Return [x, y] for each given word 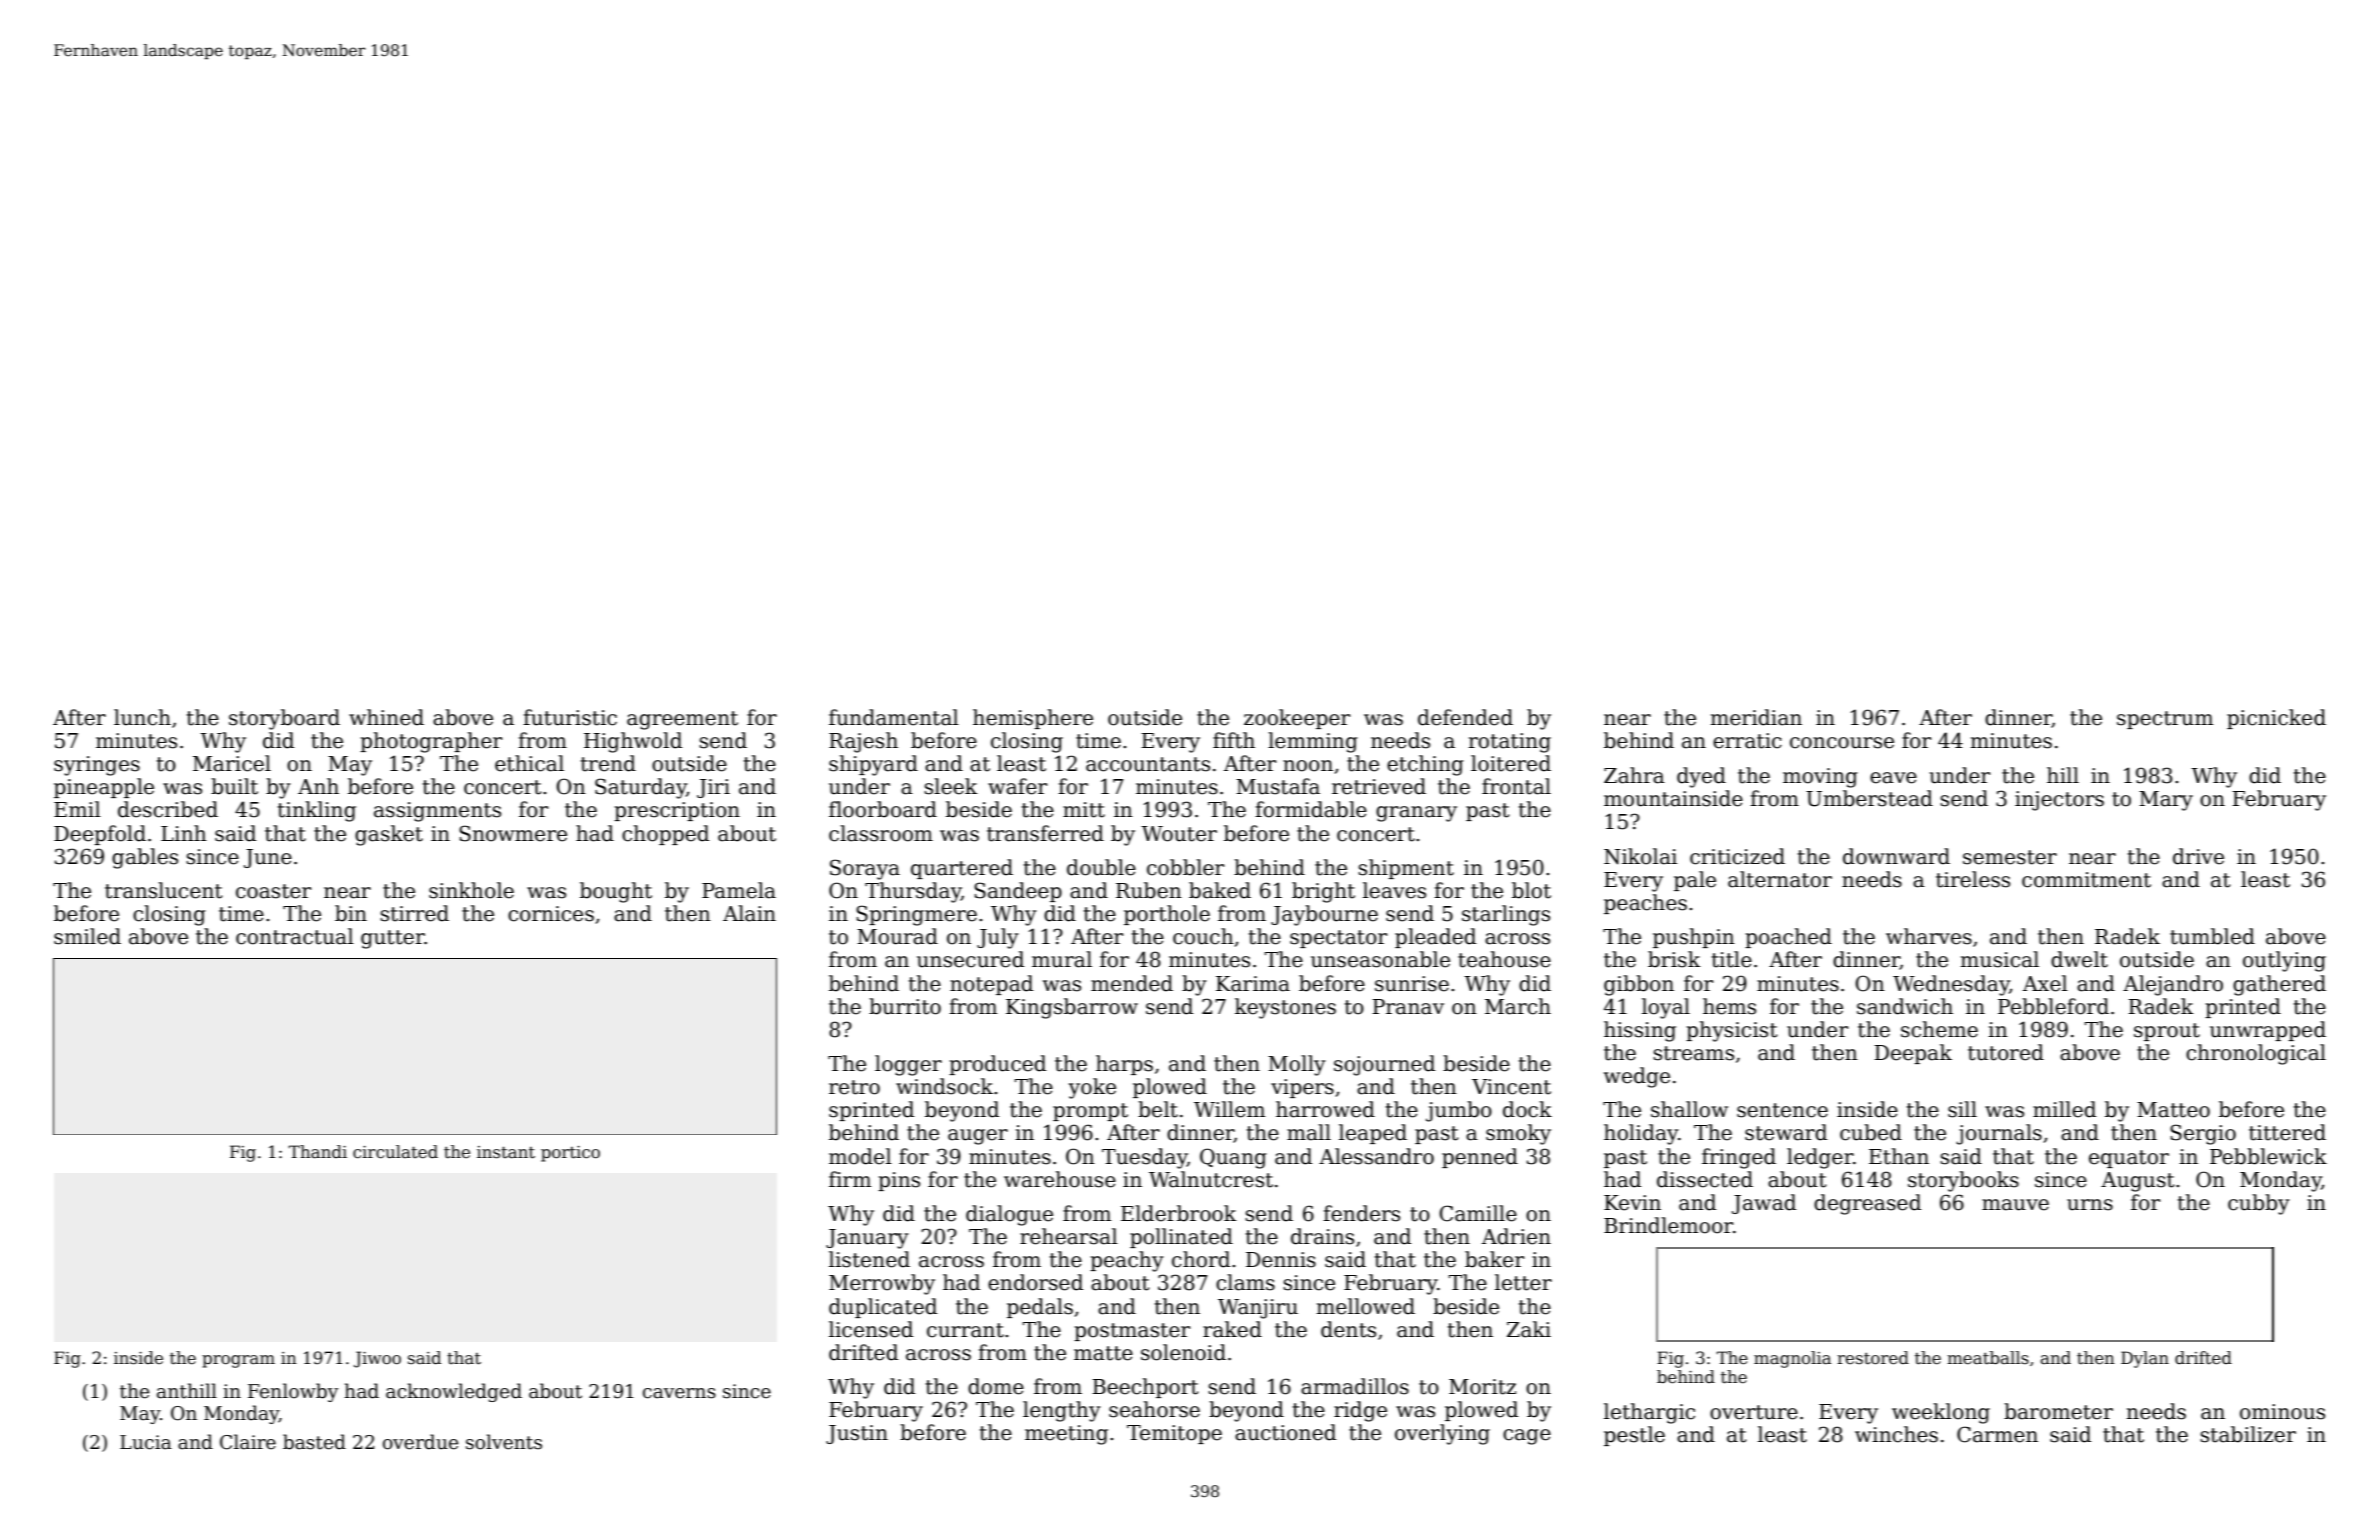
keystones [1285, 1008]
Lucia [146, 1442]
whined [386, 717]
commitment [2086, 880]
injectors [2059, 801]
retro [854, 1087]
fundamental [894, 717]
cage [1527, 1437]
